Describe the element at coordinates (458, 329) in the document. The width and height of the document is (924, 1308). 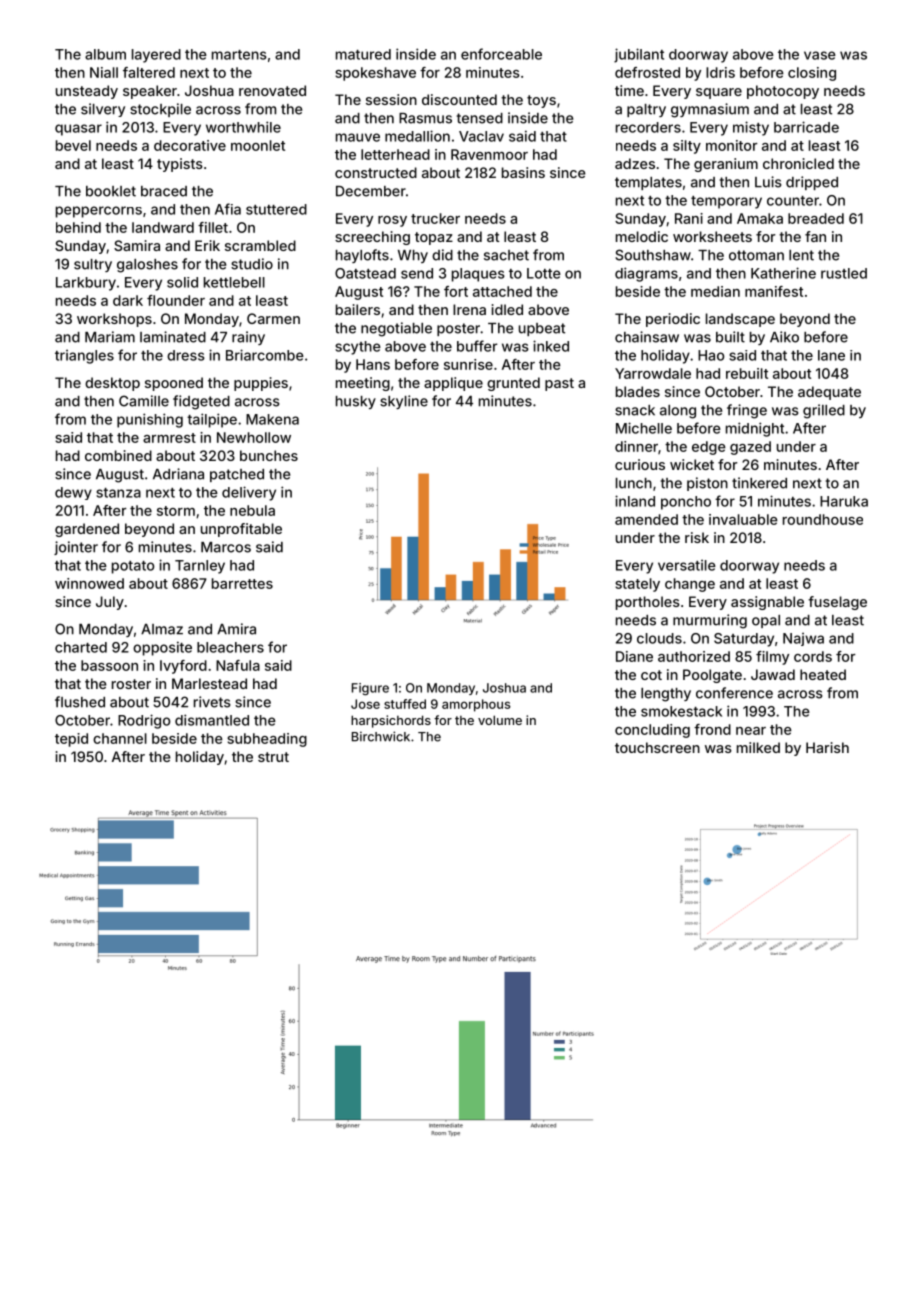
I see `poster` at that location.
